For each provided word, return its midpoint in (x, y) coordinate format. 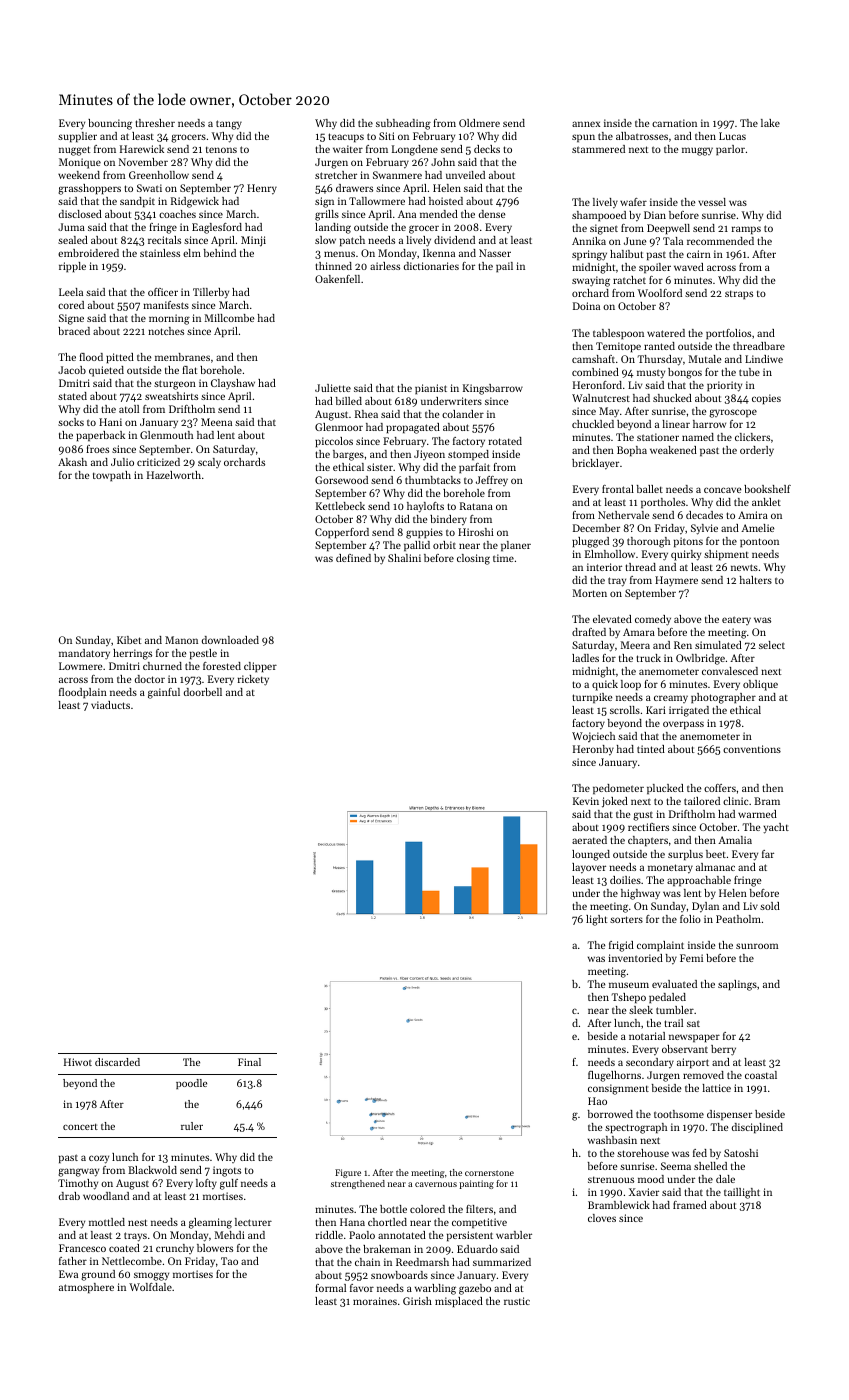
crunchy (175, 1249)
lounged (591, 855)
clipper (260, 667)
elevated (612, 619)
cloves (602, 1218)
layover (589, 868)
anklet (766, 502)
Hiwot (78, 1062)
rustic (517, 1301)
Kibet (129, 640)
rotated (505, 441)
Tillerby (211, 293)
